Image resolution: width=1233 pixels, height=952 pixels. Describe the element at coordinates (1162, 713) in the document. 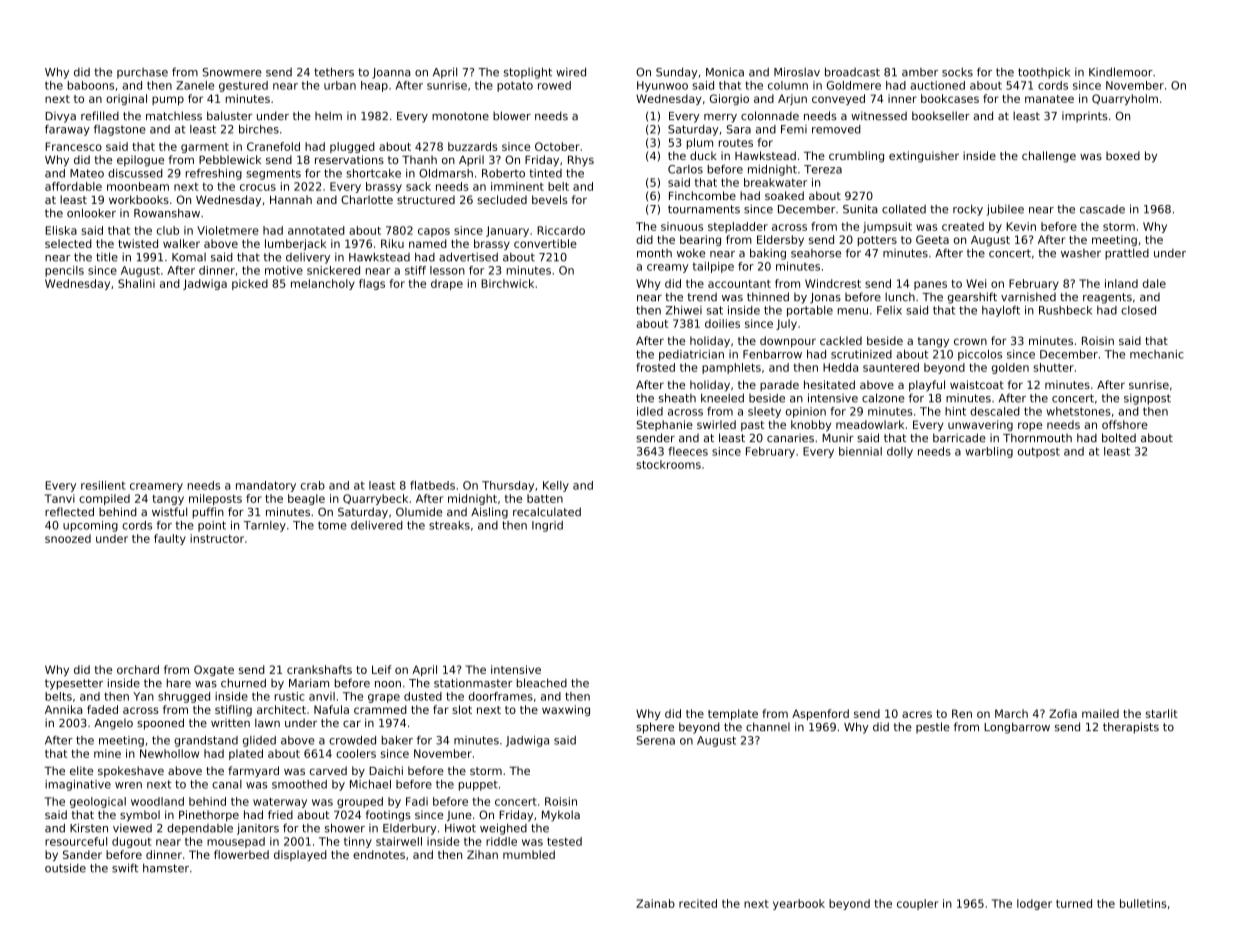

I see `starlit` at that location.
